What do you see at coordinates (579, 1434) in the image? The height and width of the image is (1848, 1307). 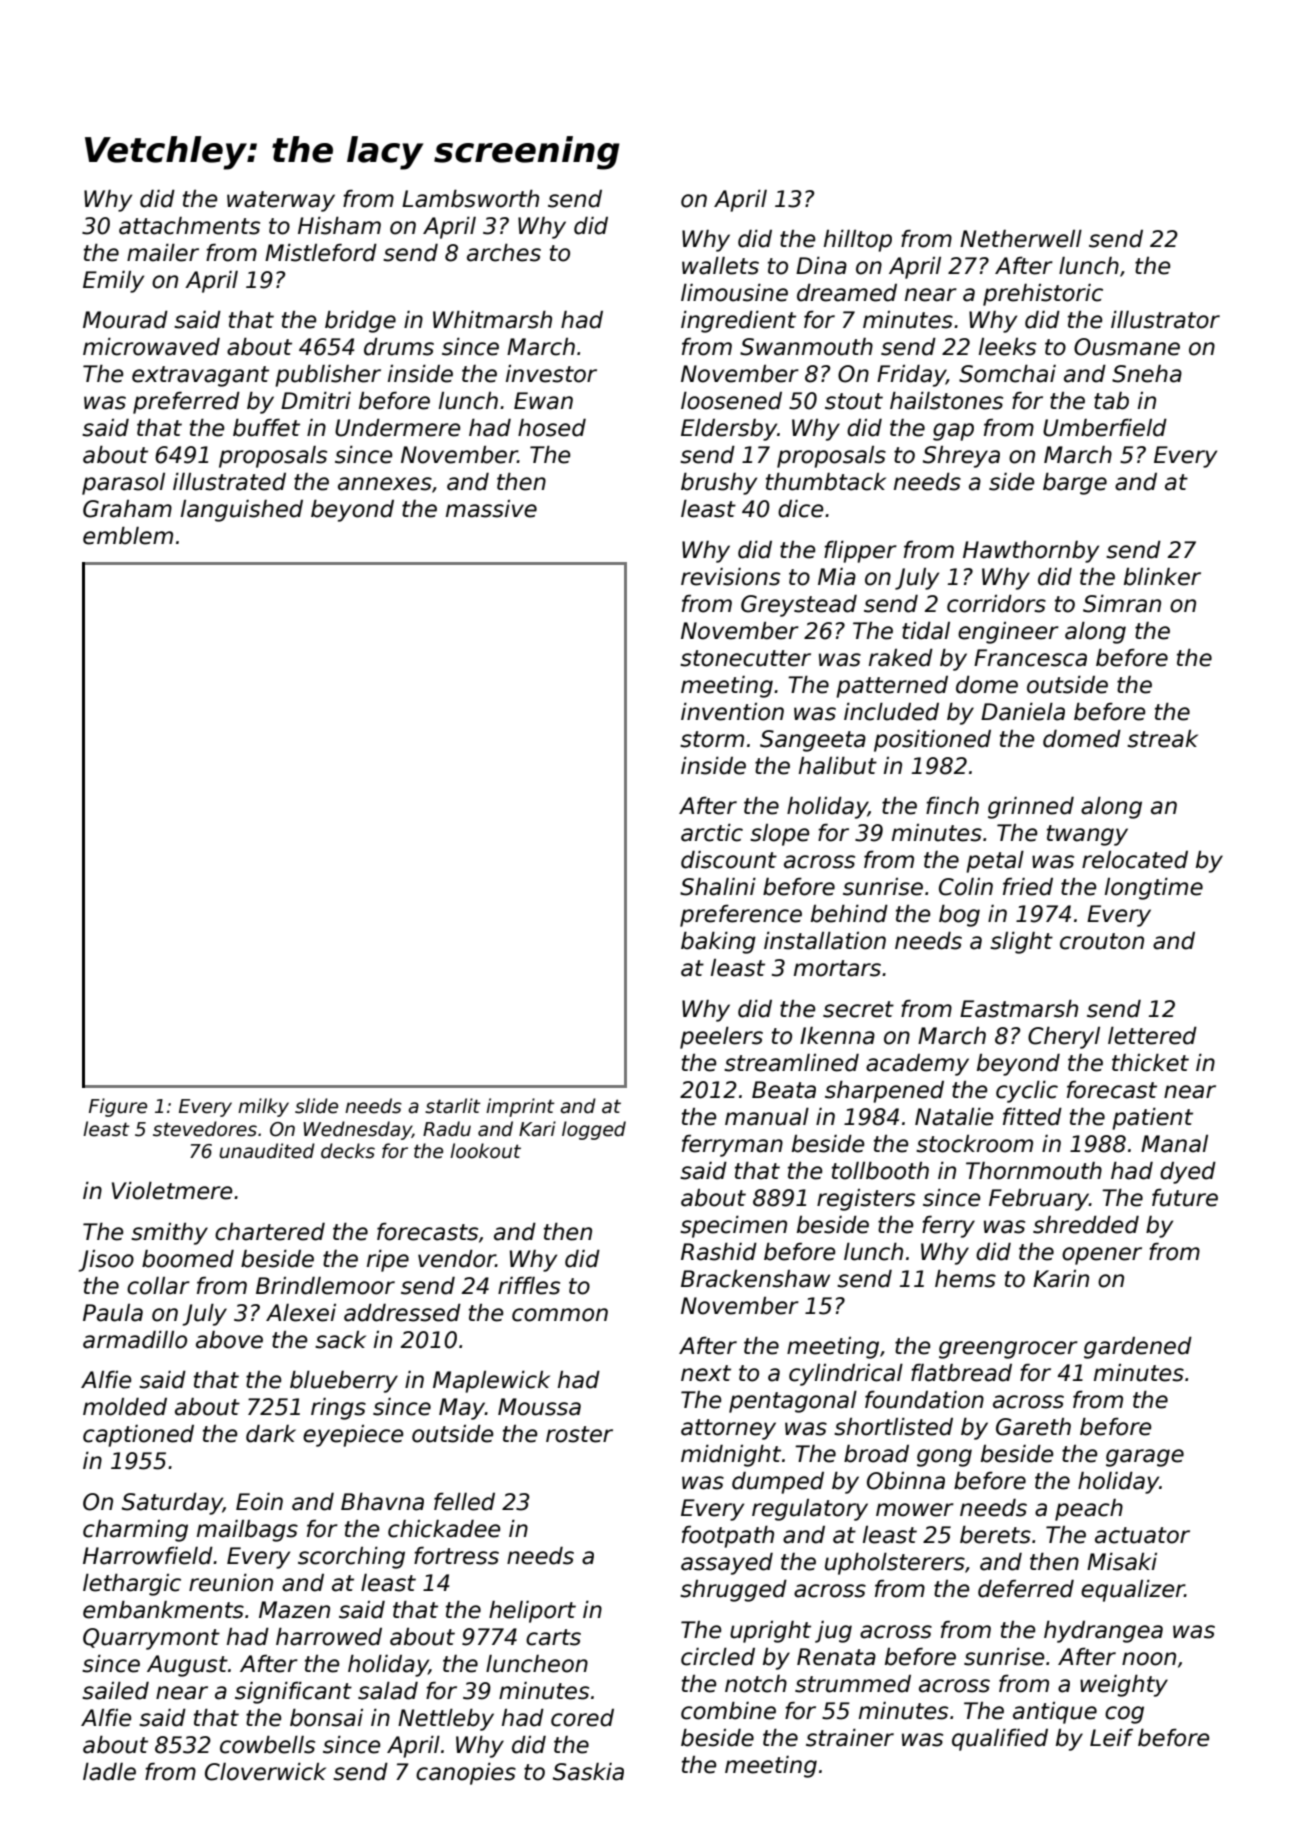 I see `roster` at bounding box center [579, 1434].
